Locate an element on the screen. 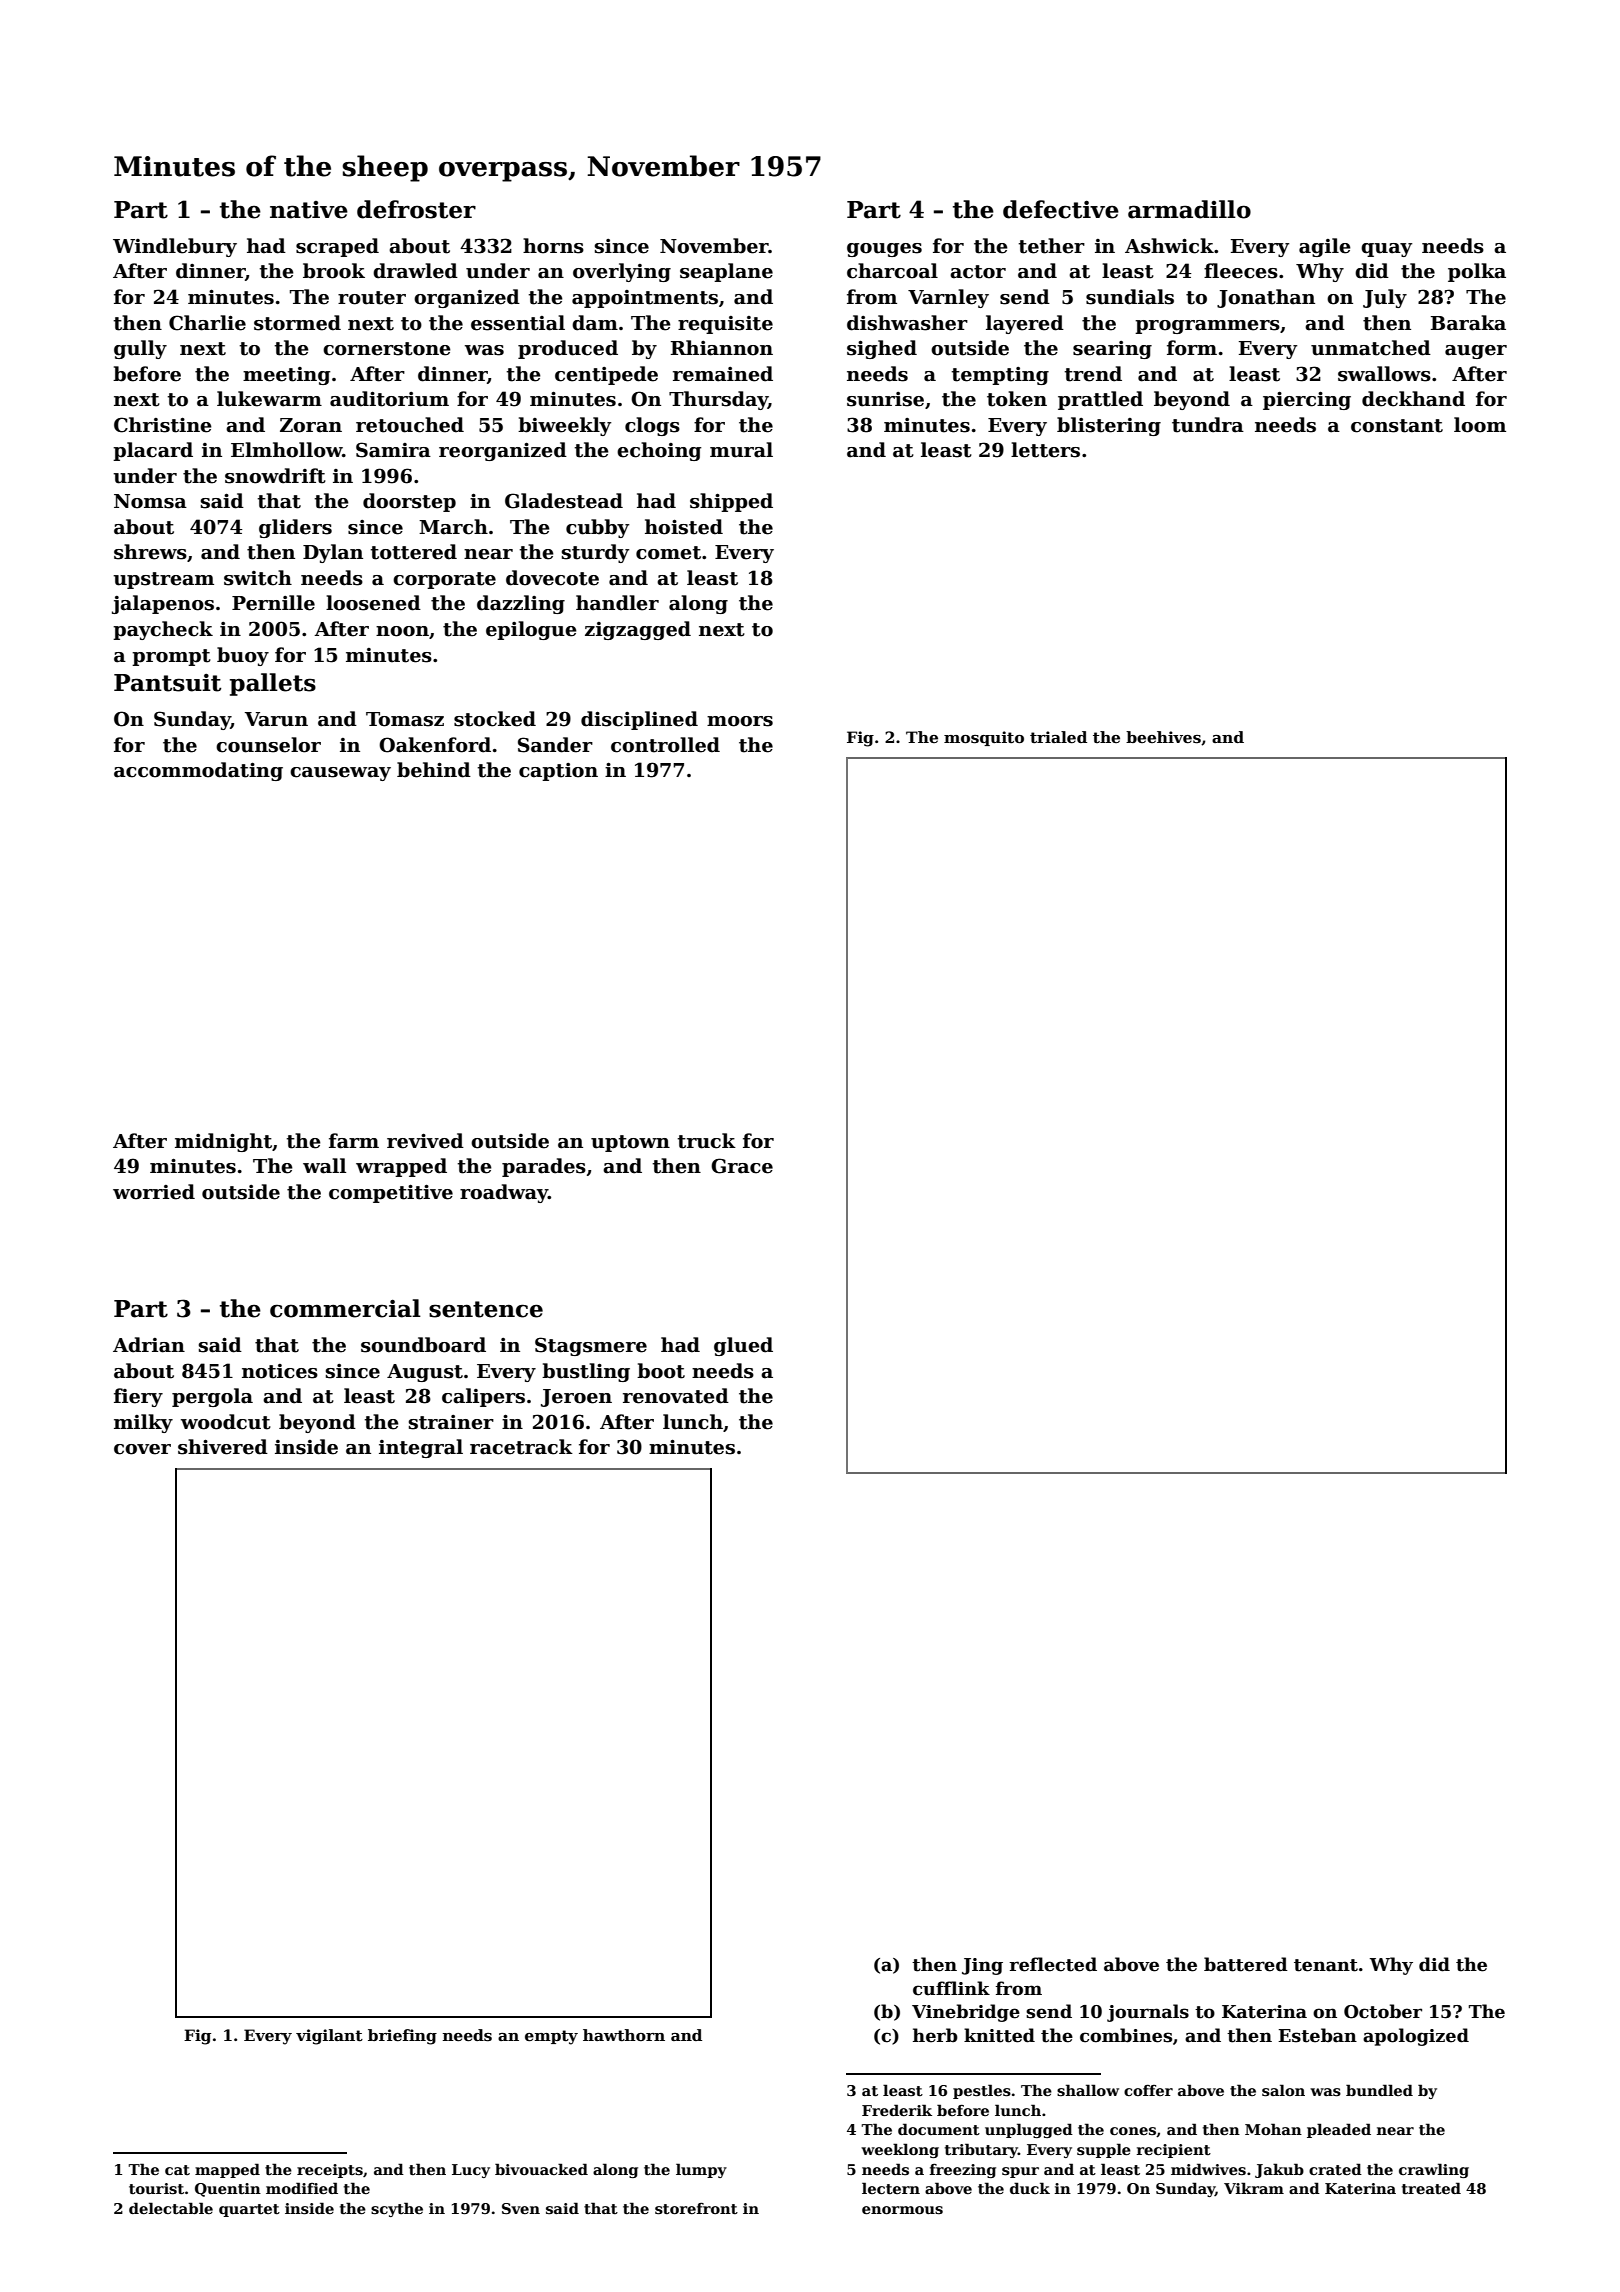 The height and width of the screenshot is (2292, 1620). hoisted is located at coordinates (684, 527).
